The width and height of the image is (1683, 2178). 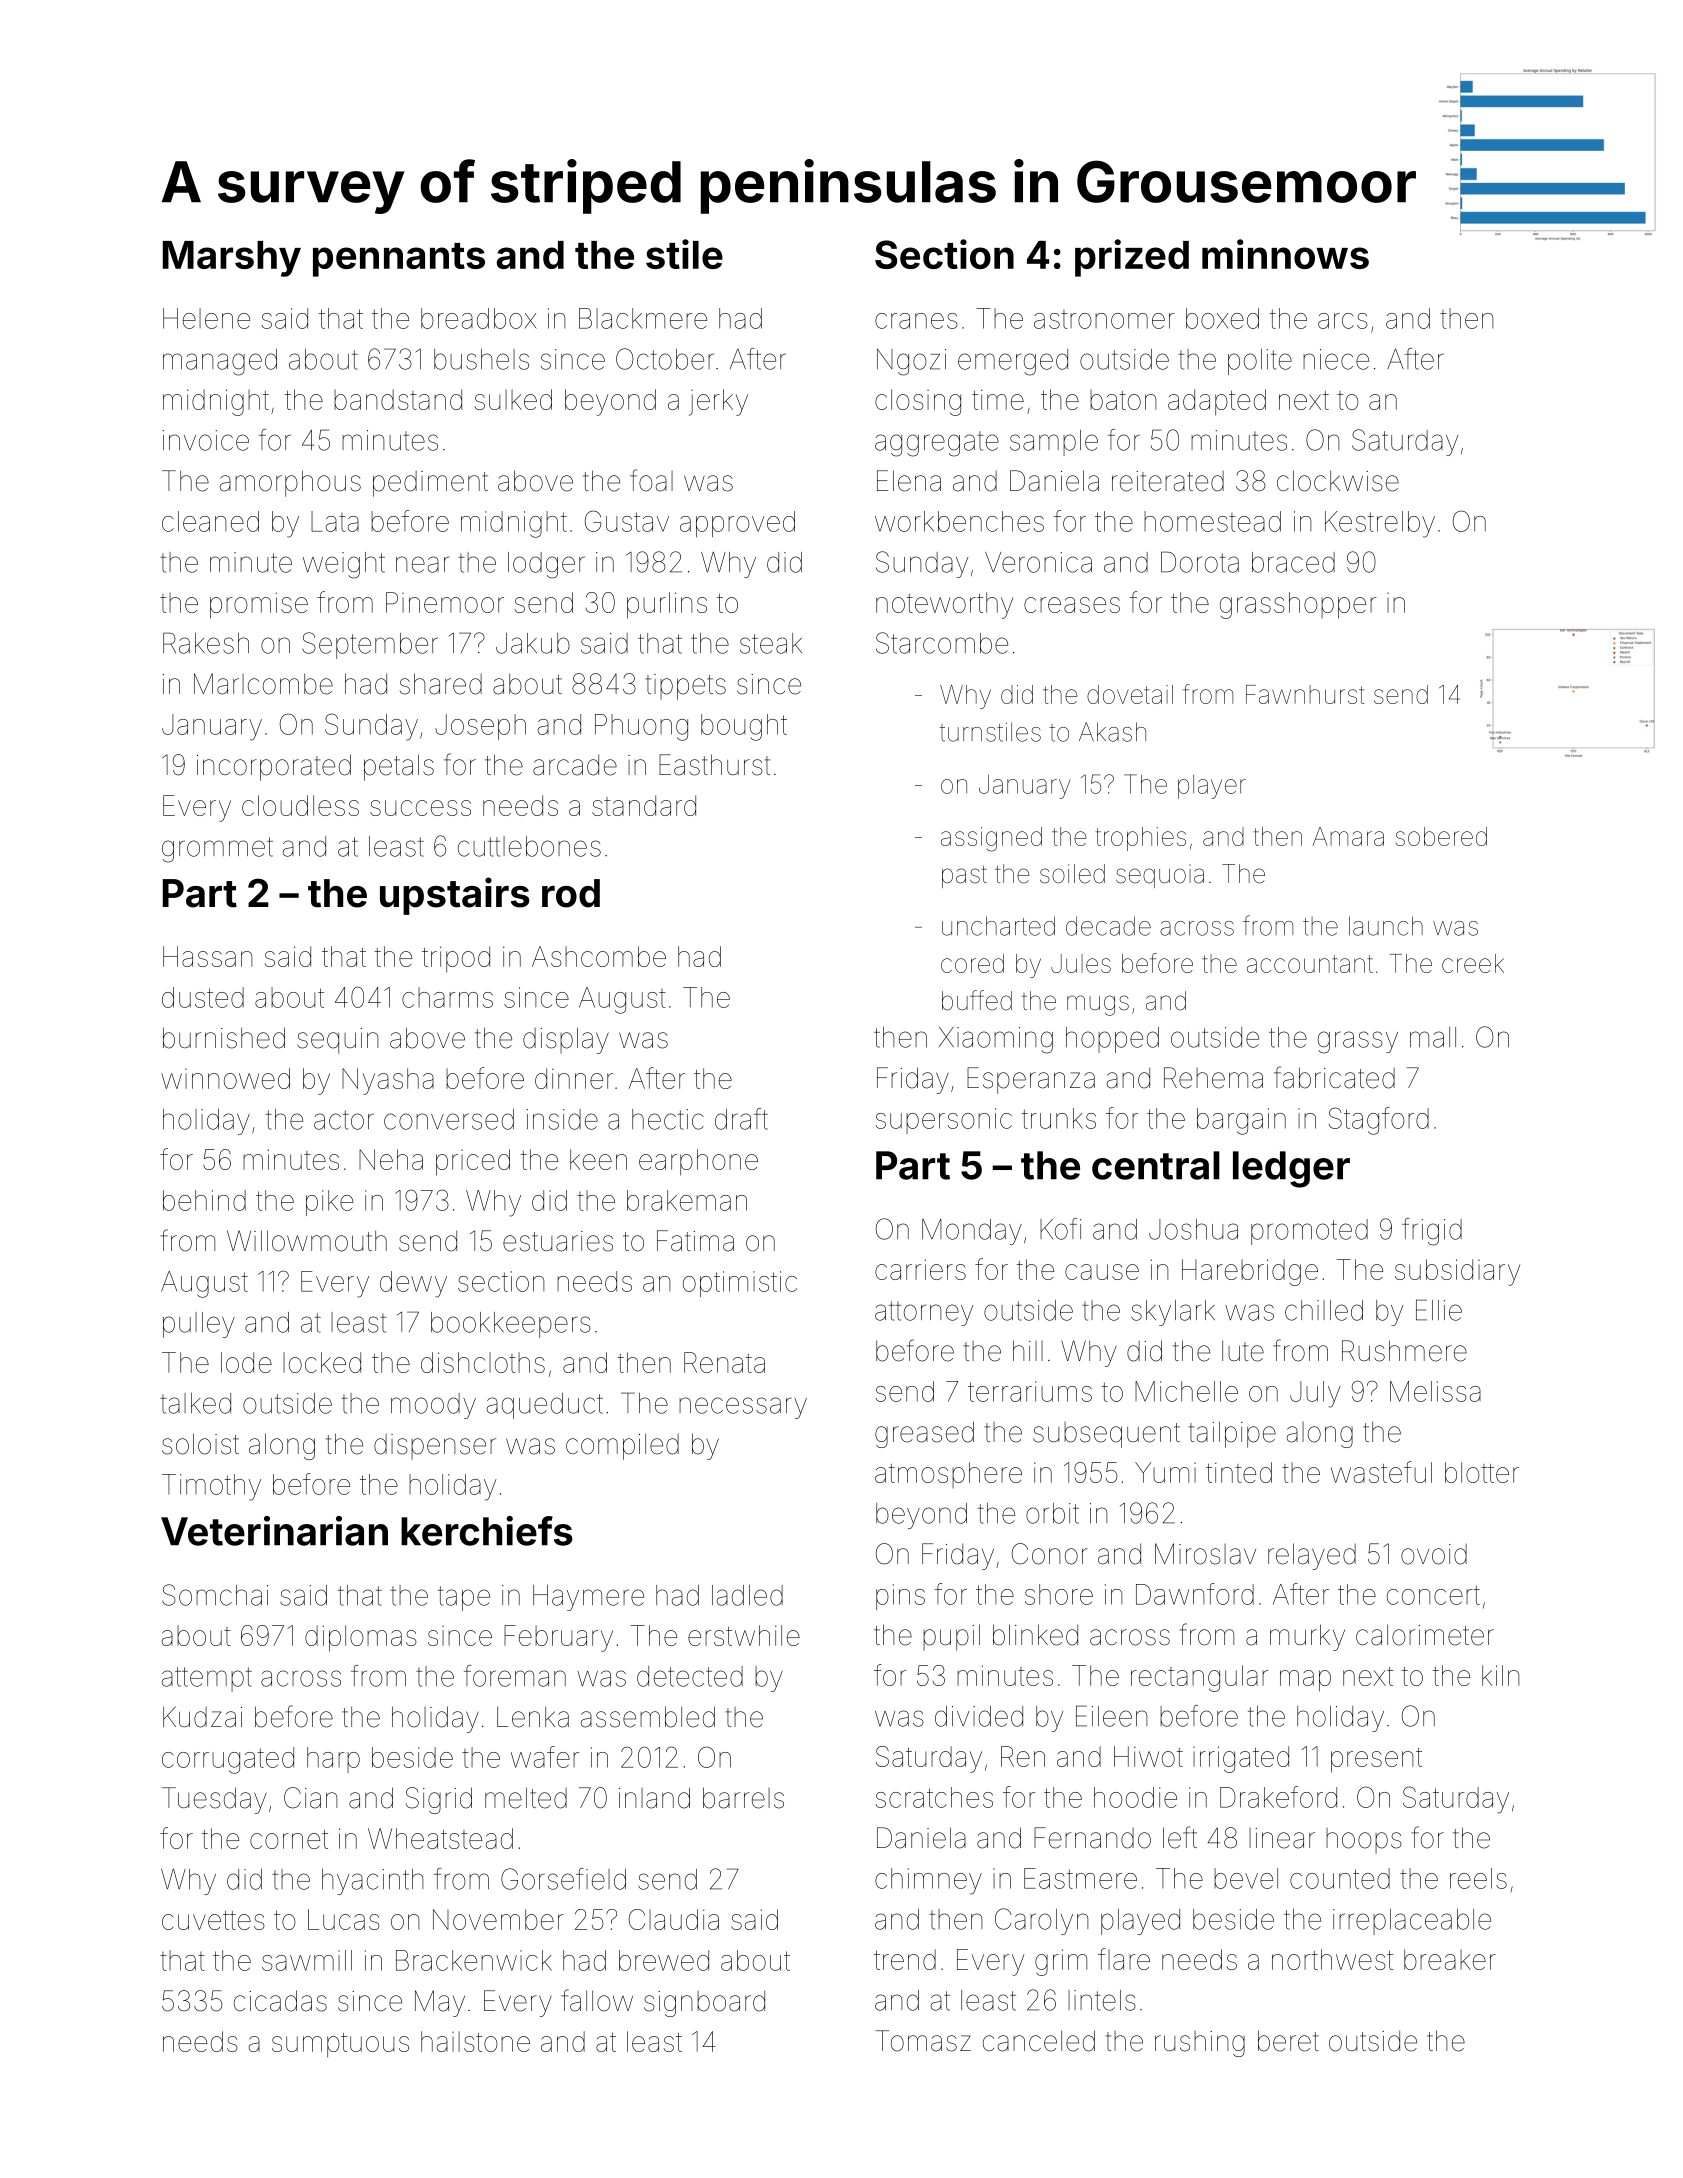 I want to click on grasshopper, so click(x=1298, y=605).
